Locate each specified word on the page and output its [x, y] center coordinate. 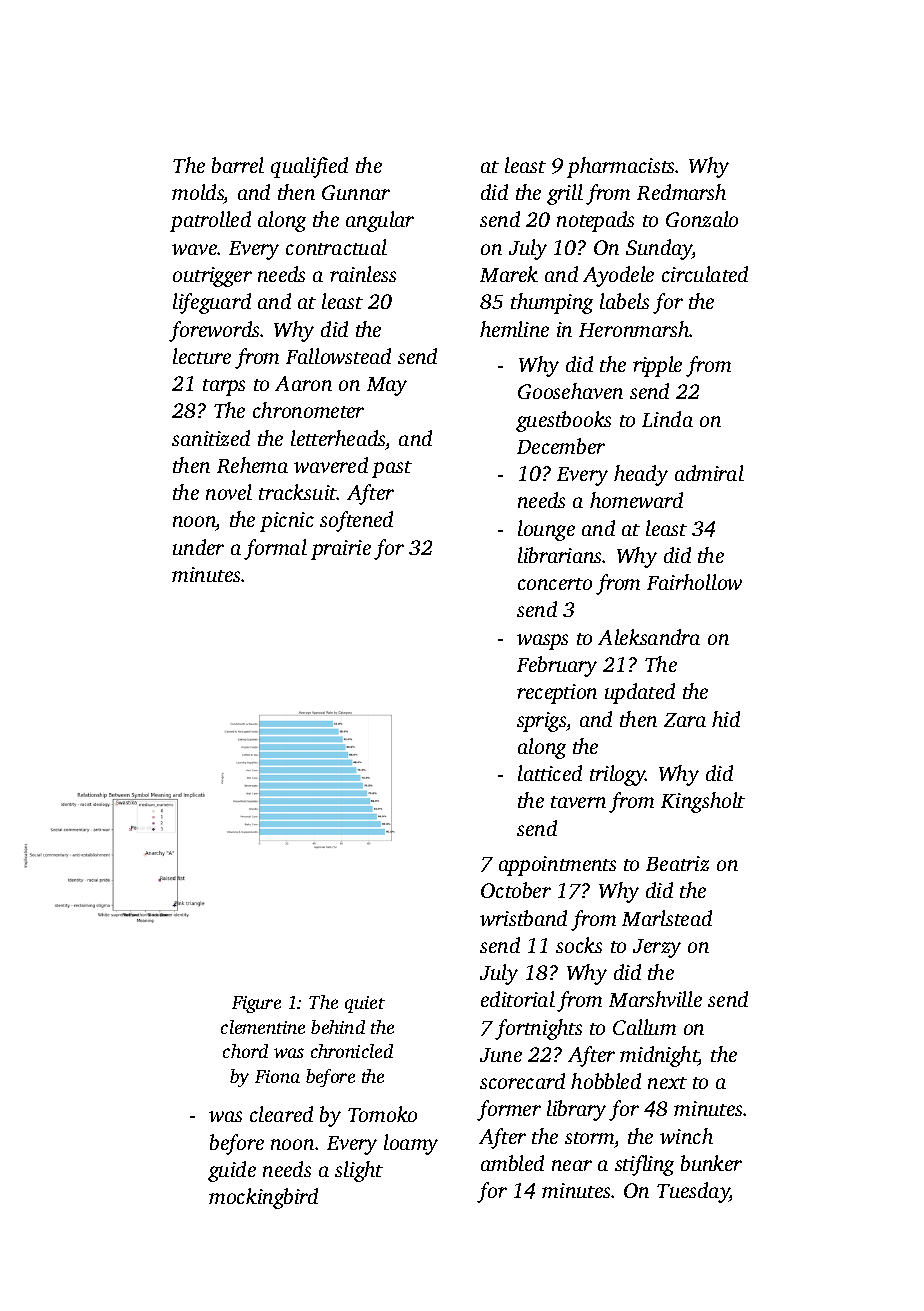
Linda [667, 419]
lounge [546, 530]
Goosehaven [570, 391]
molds [198, 192]
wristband [523, 918]
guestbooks [563, 421]
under [198, 547]
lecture [202, 356]
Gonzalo [702, 219]
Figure [256, 1004]
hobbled [606, 1081]
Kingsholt [703, 802]
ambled [512, 1163]
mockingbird [263, 1198]
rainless [363, 274]
